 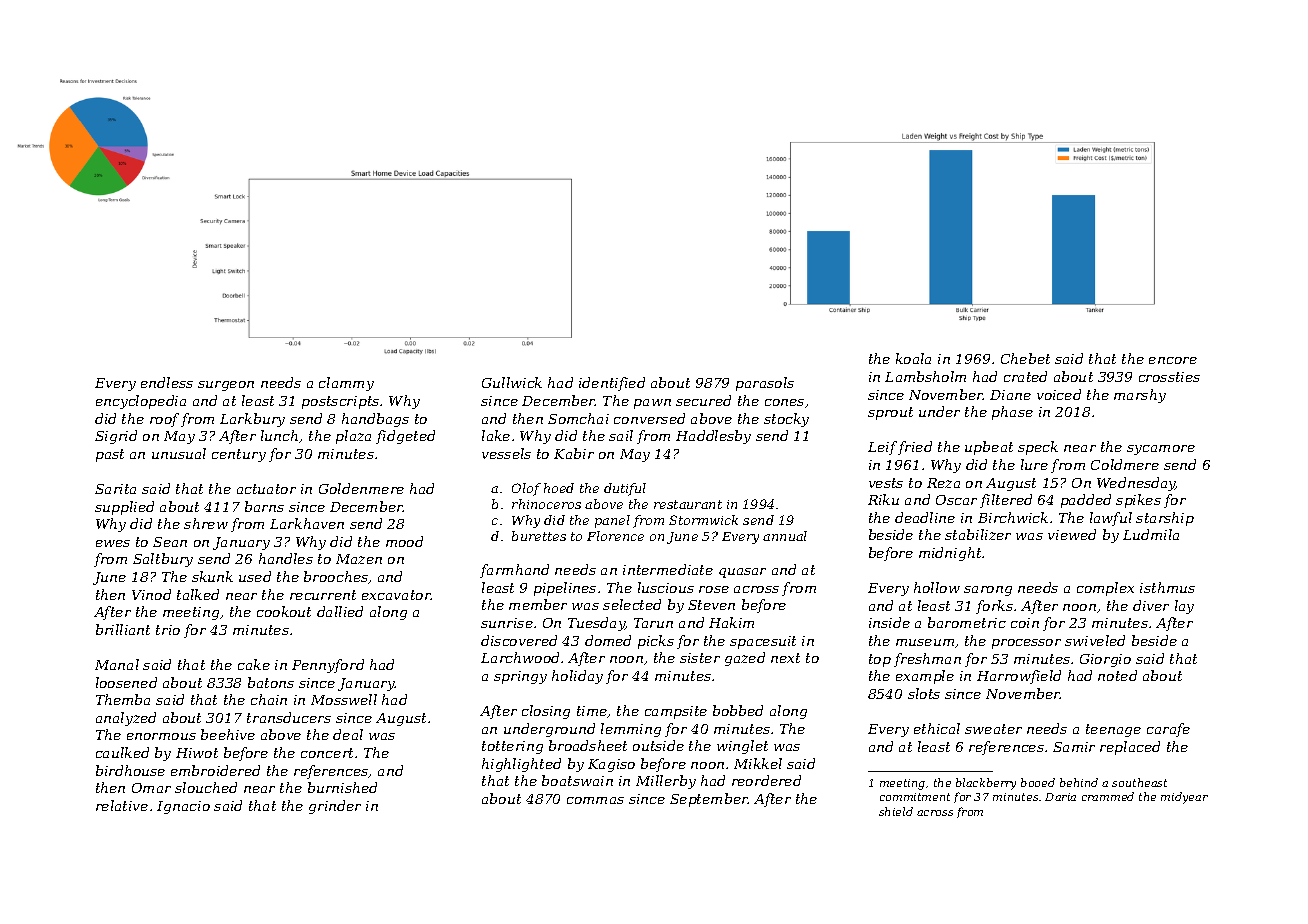 I want to click on dutiful, so click(x=625, y=489).
